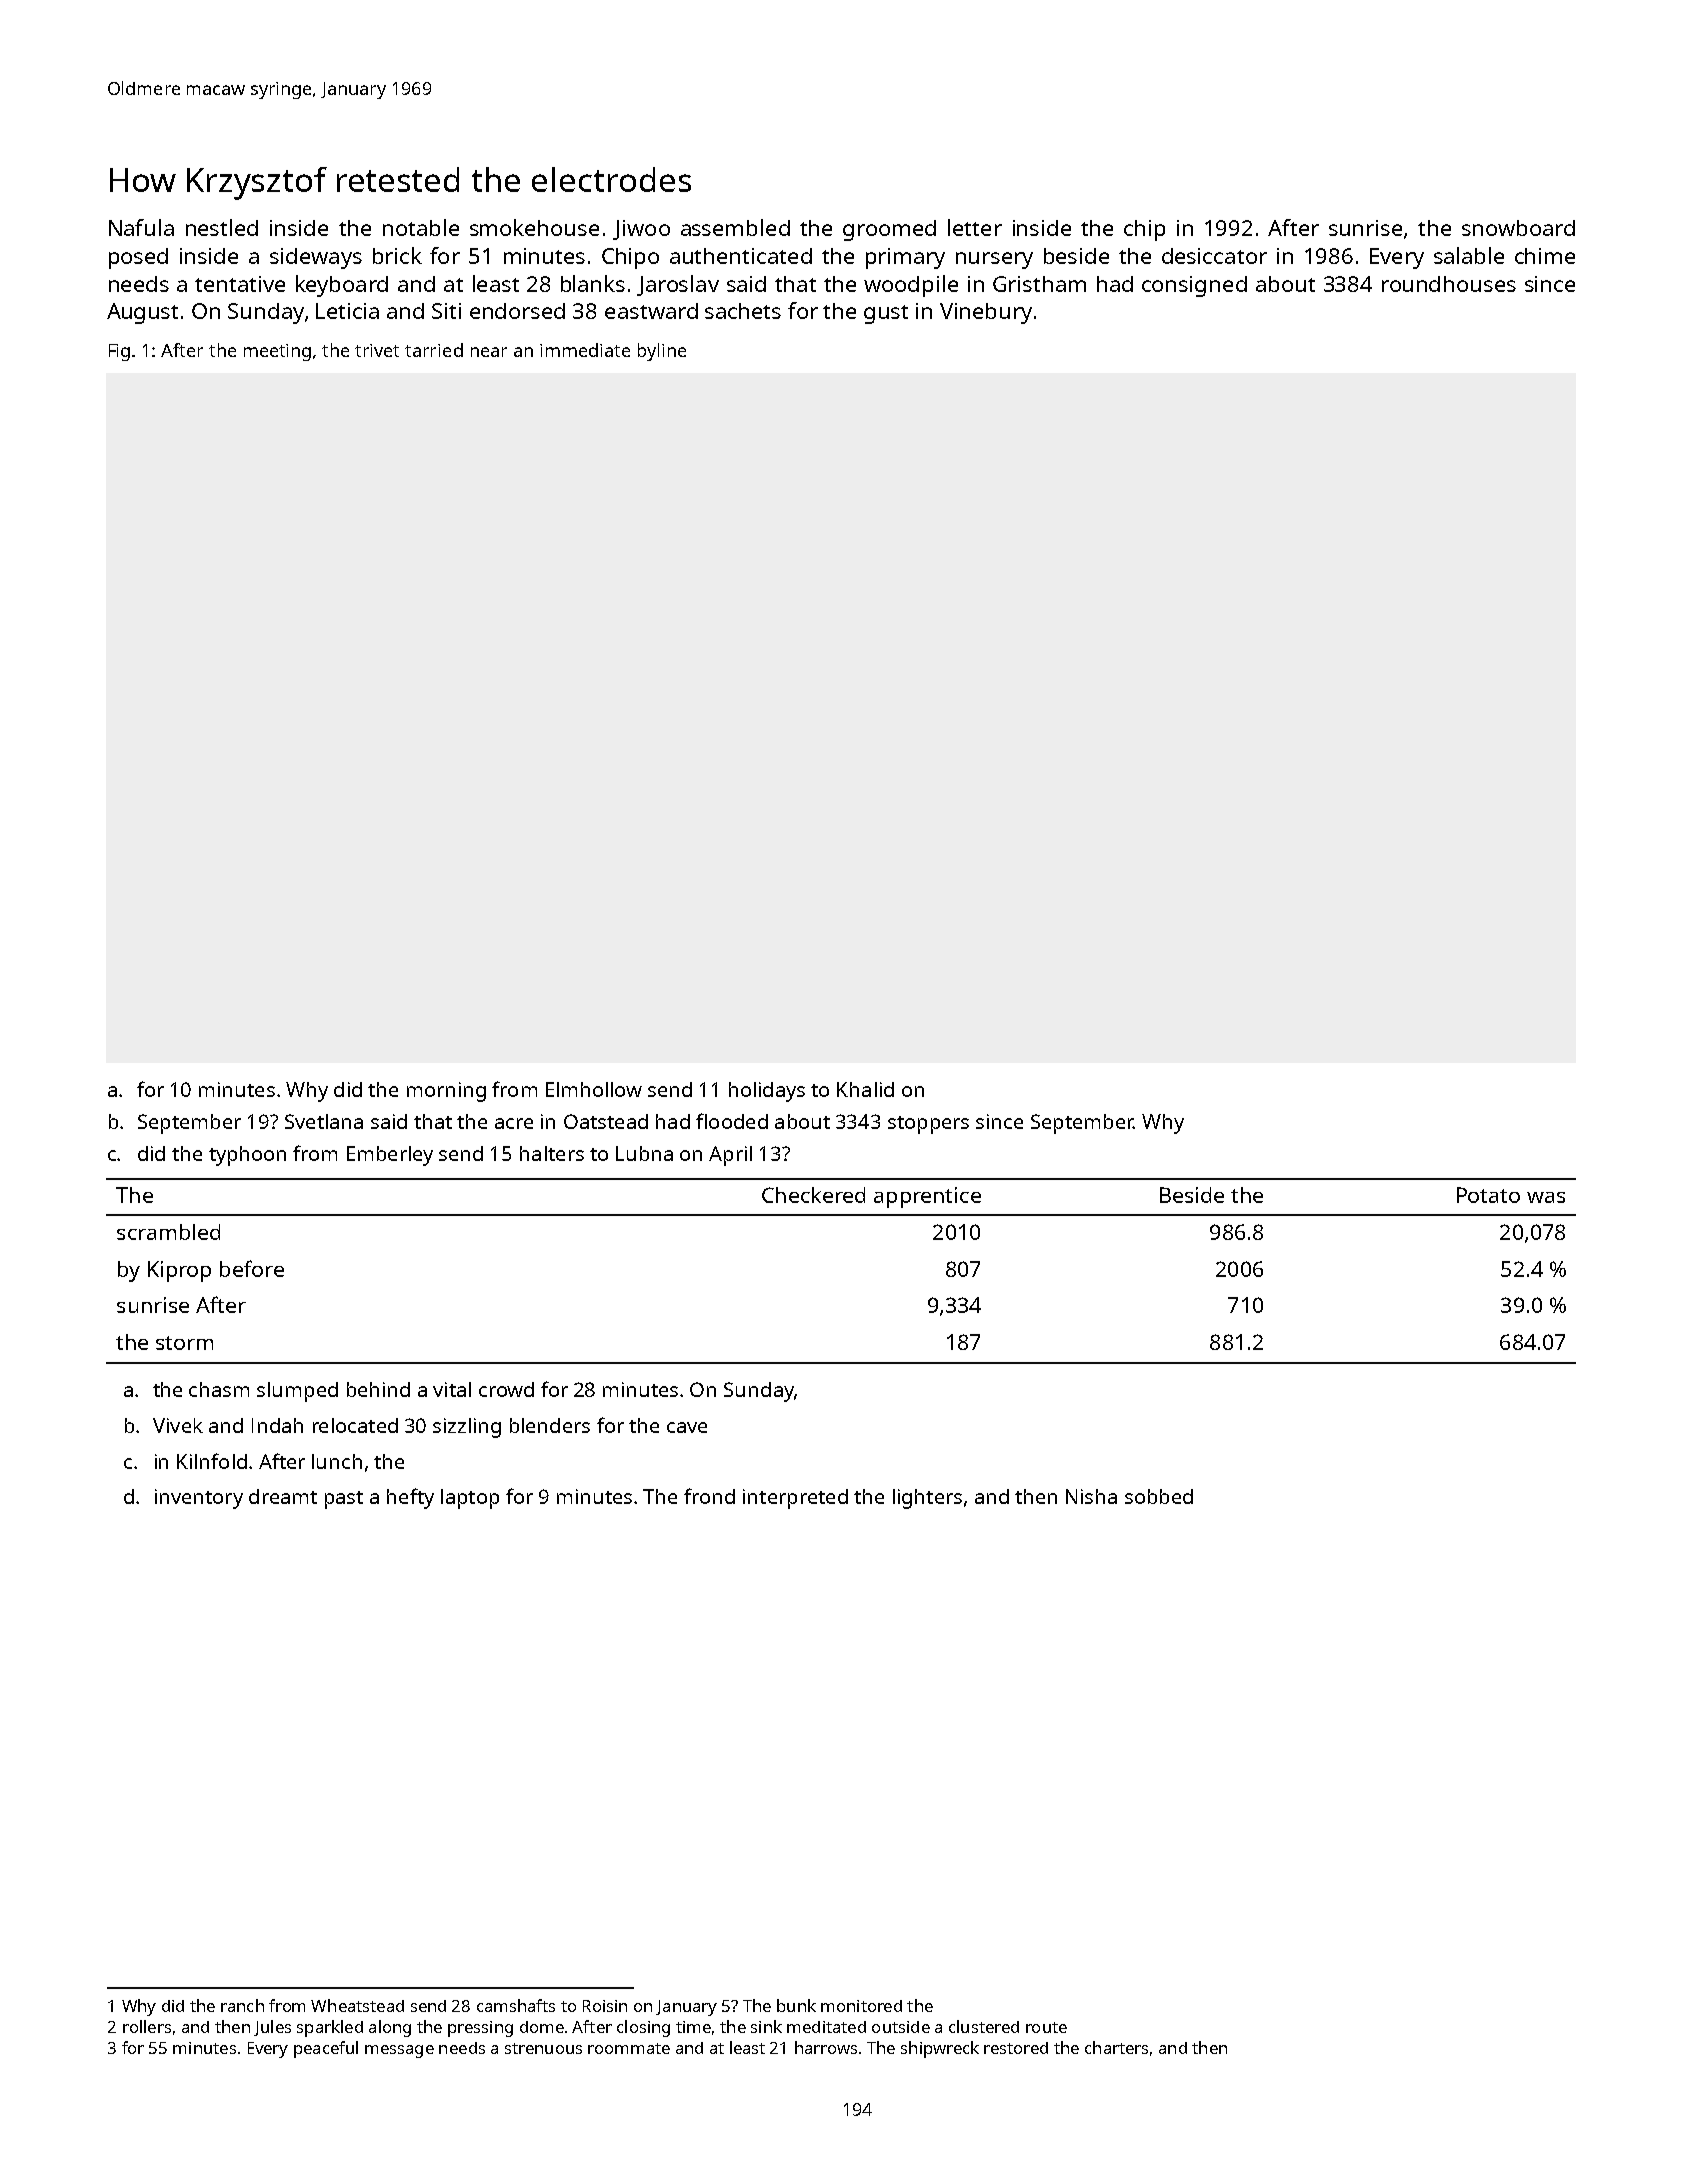  What do you see at coordinates (1449, 284) in the page?
I see `roundhouses` at bounding box center [1449, 284].
